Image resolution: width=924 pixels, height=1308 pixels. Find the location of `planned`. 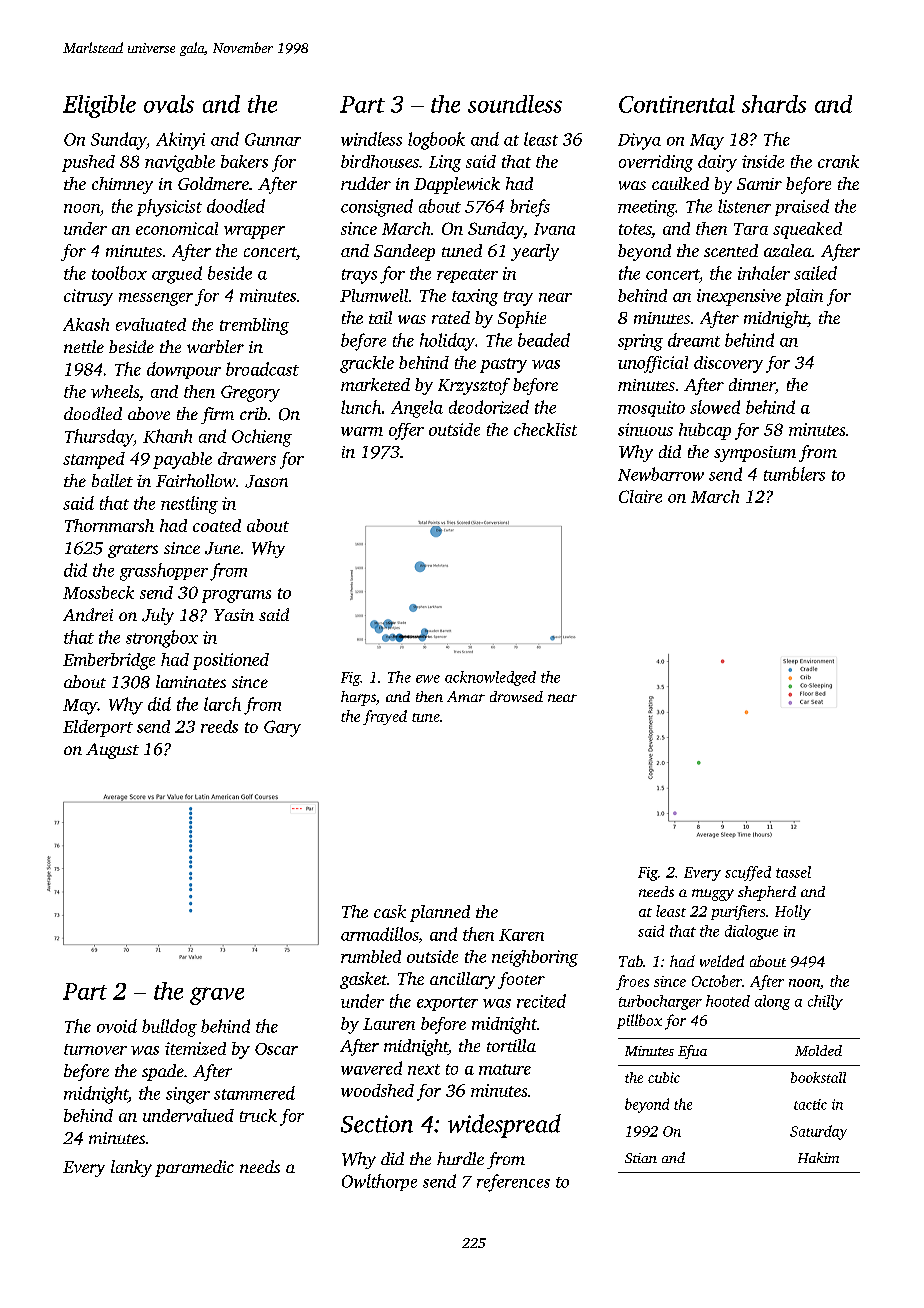

planned is located at coordinates (440, 913).
